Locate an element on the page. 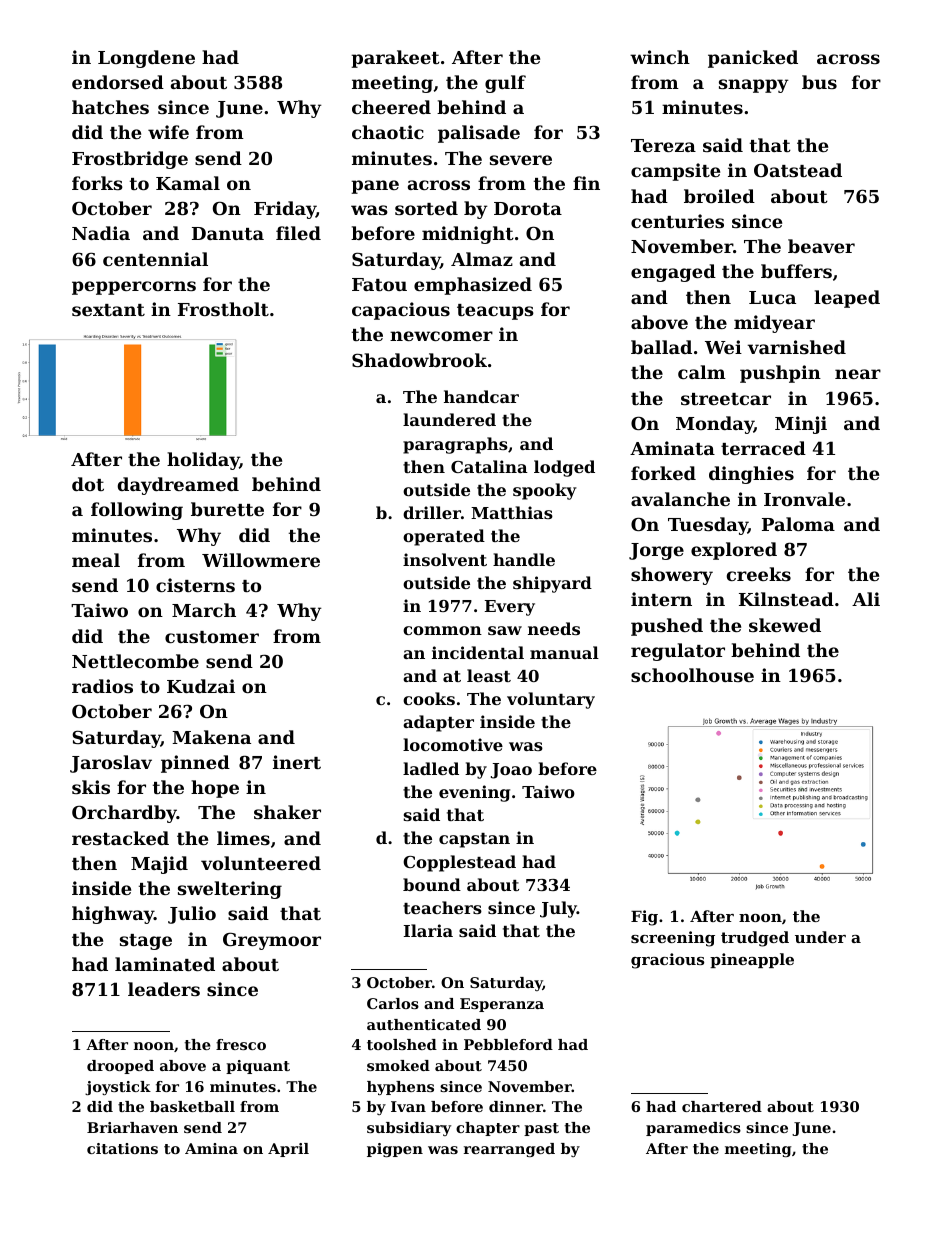 Image resolution: width=952 pixels, height=1233 pixels. inert is located at coordinates (297, 762).
